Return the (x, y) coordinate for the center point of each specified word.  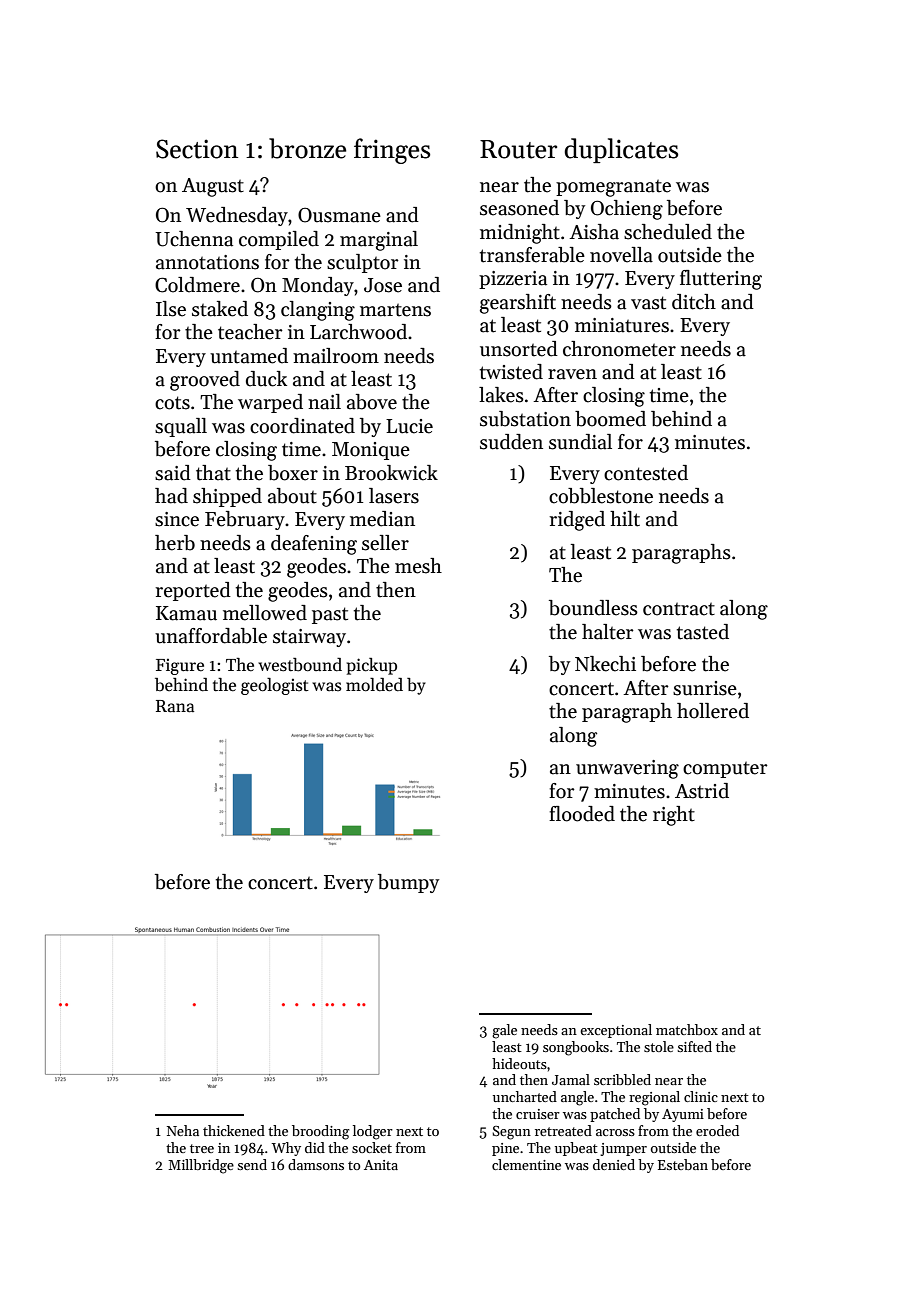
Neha (183, 1130)
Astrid (702, 791)
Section (197, 149)
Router (518, 149)
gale (504, 1031)
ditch (694, 302)
